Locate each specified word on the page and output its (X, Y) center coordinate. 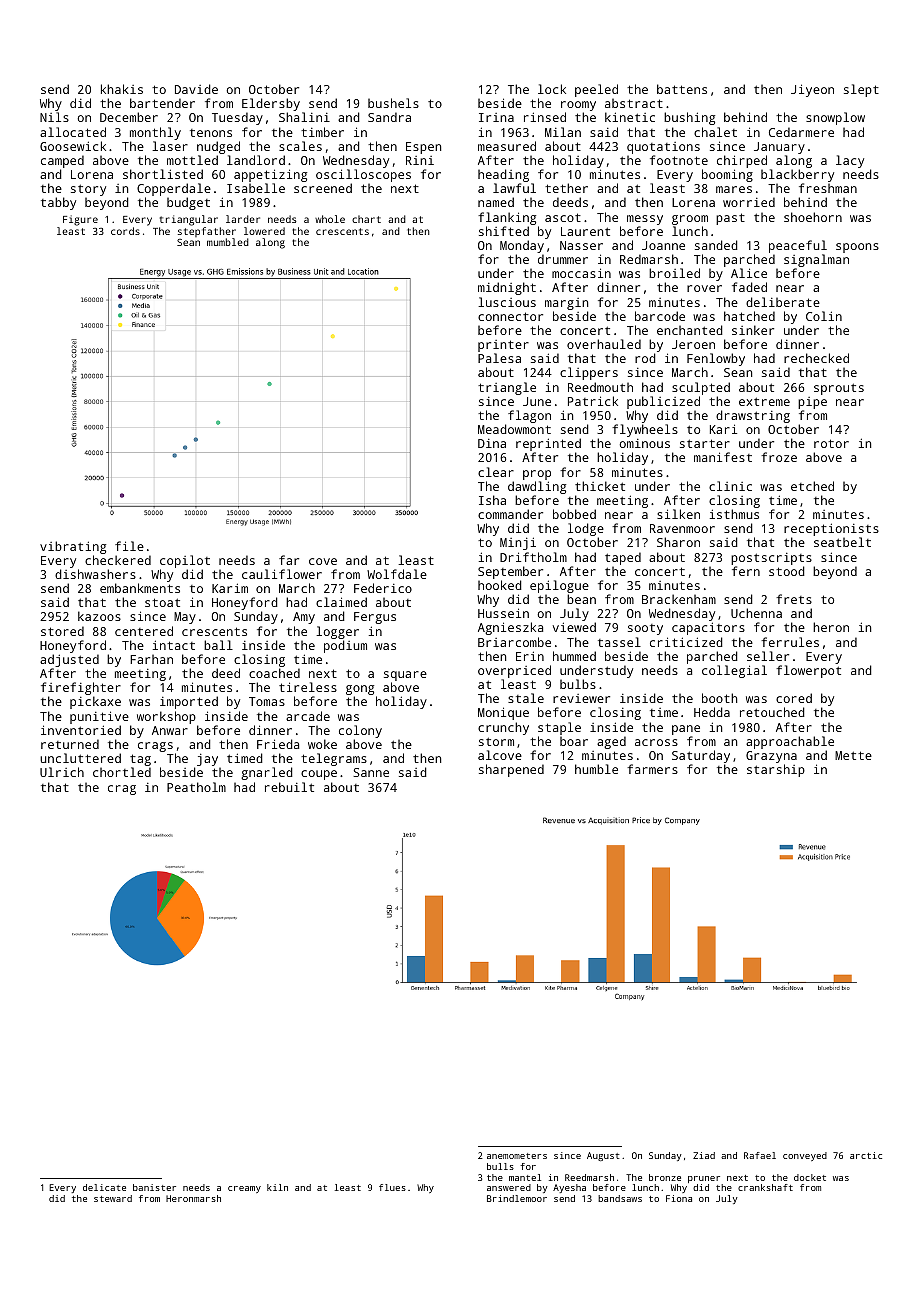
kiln (277, 1187)
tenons (211, 133)
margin (566, 304)
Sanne (371, 772)
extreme (764, 401)
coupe (319, 775)
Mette (853, 755)
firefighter (81, 689)
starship (776, 770)
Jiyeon (812, 90)
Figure (80, 220)
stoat (162, 602)
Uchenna (756, 613)
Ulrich (62, 772)
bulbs (578, 684)
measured (507, 146)
